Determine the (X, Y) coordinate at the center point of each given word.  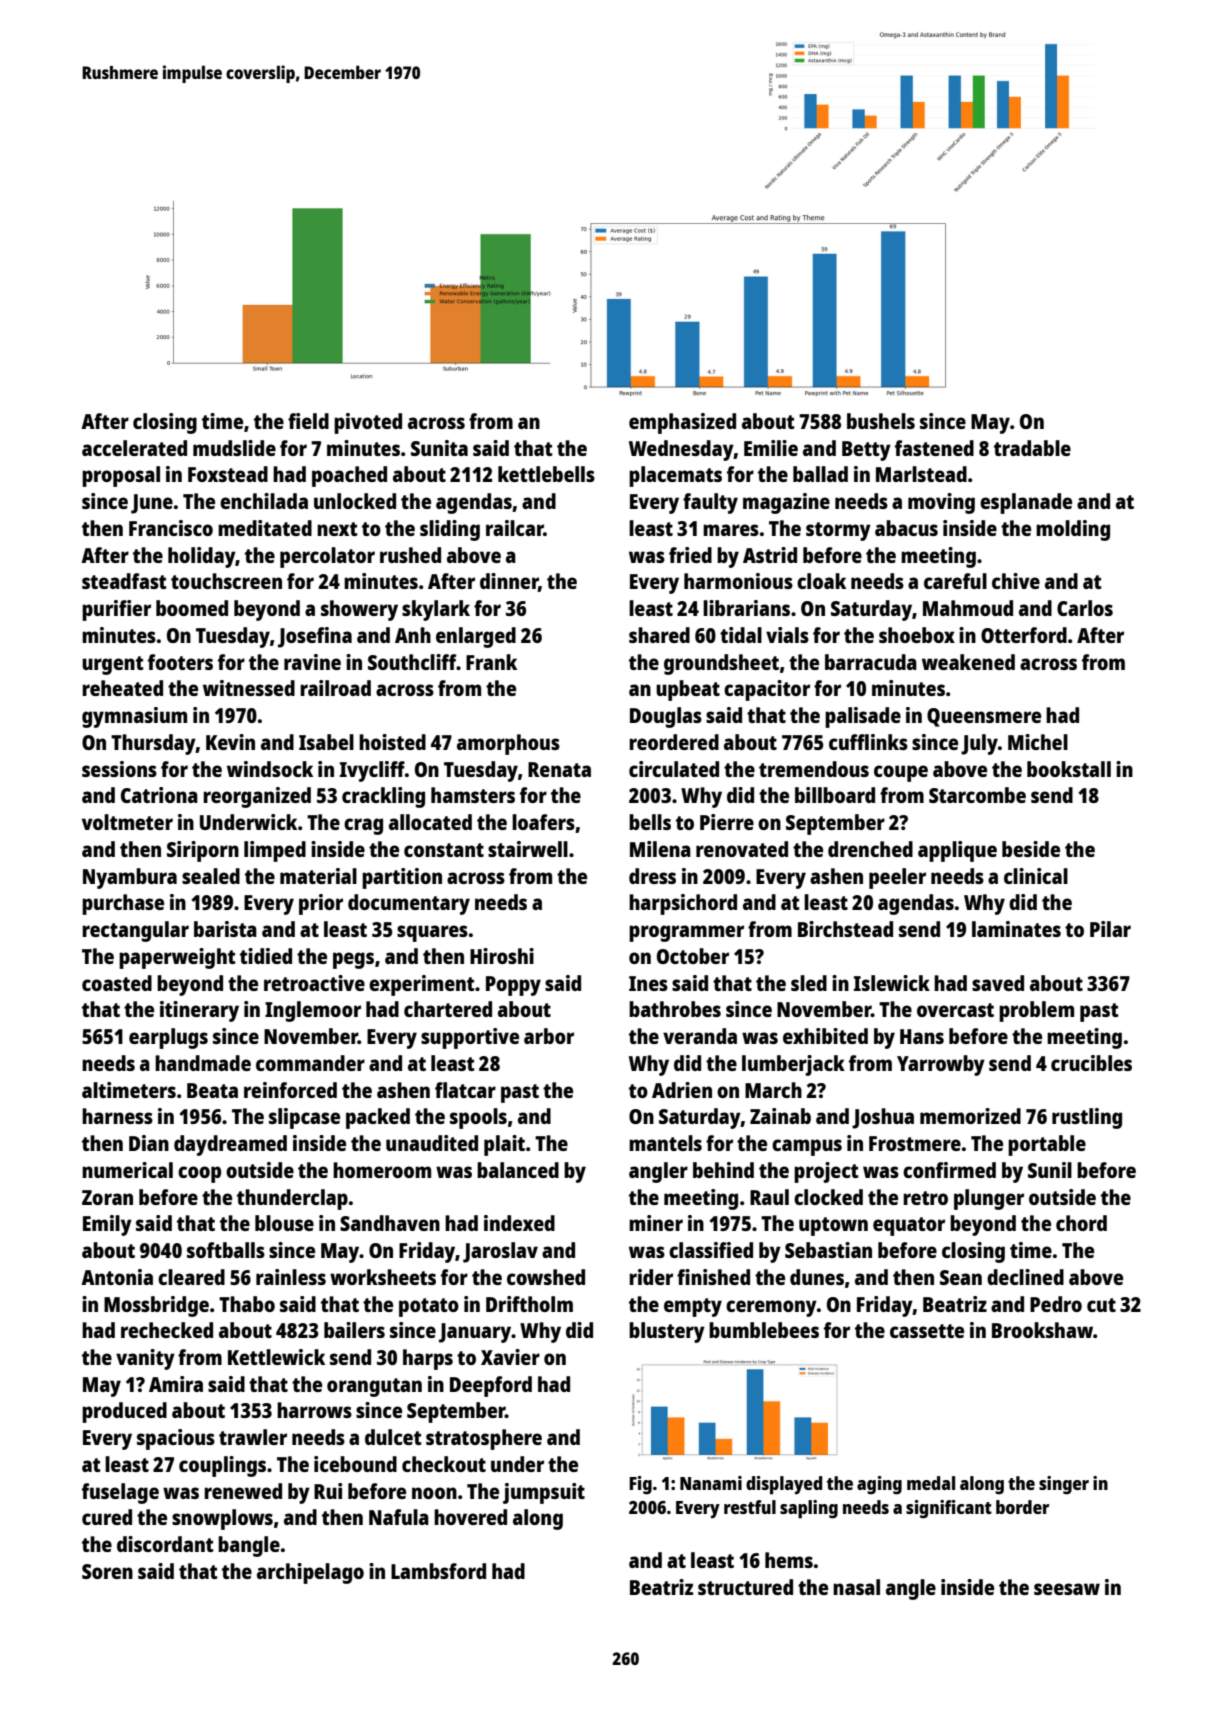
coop (199, 1174)
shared (659, 635)
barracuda (871, 662)
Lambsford (438, 1571)
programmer (686, 933)
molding (1073, 530)
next (337, 529)
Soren (107, 1571)
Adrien (682, 1090)
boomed (192, 608)
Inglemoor (313, 1011)
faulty (710, 503)
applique (957, 851)
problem (1036, 1011)
